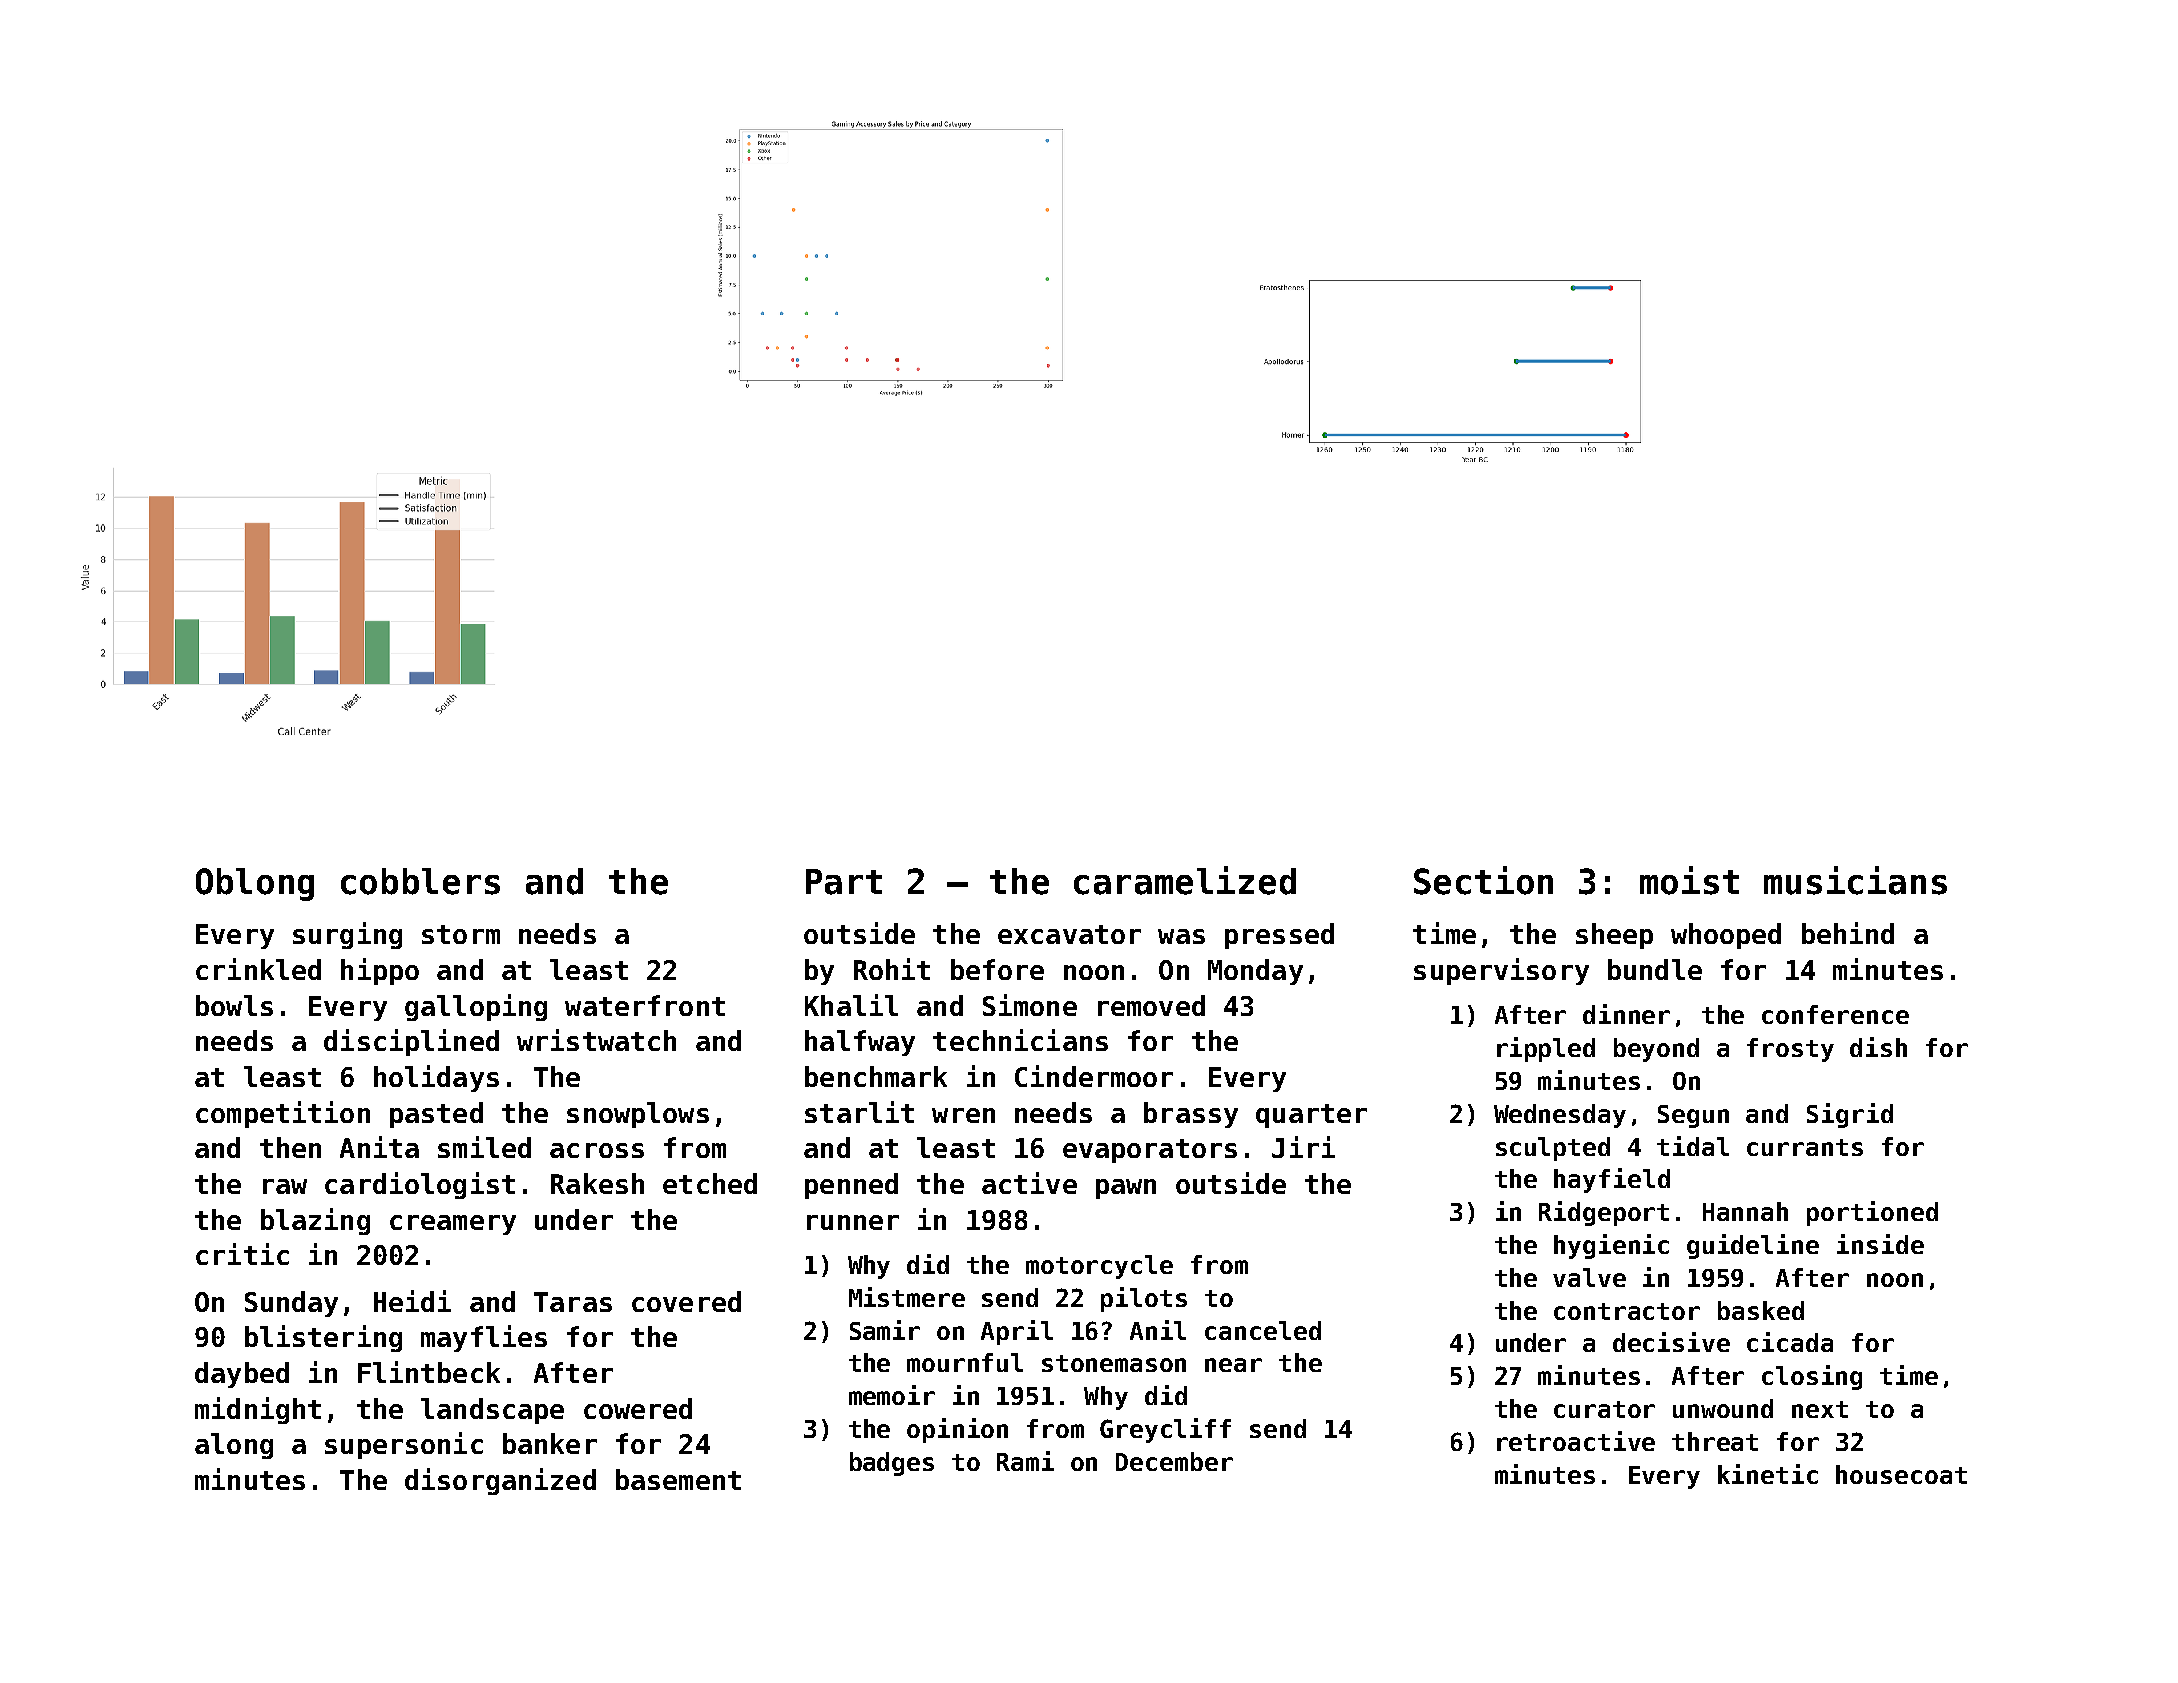  Describe the element at coordinates (347, 935) in the image. I see `surging` at that location.
